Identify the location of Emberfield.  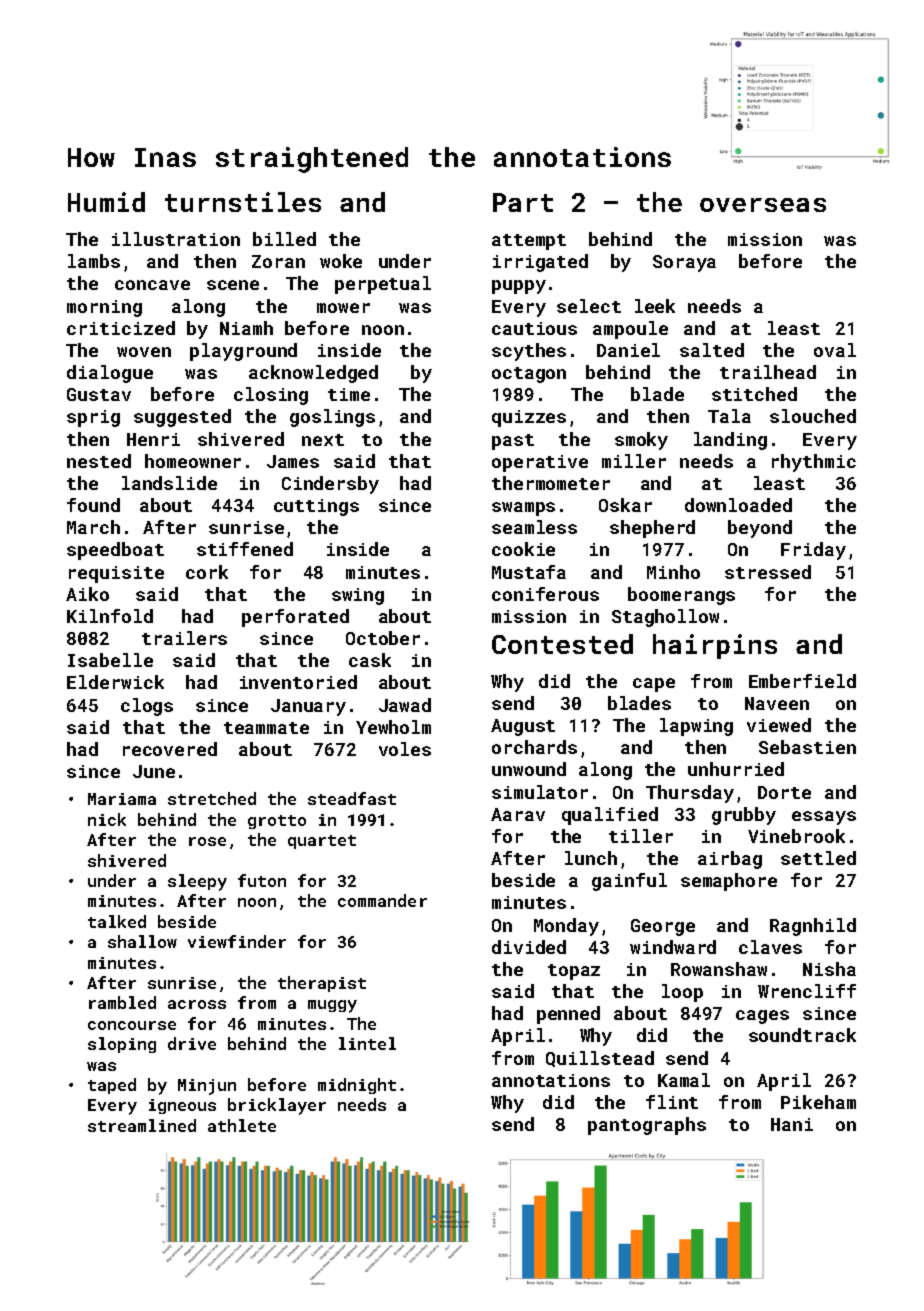
(802, 681).
